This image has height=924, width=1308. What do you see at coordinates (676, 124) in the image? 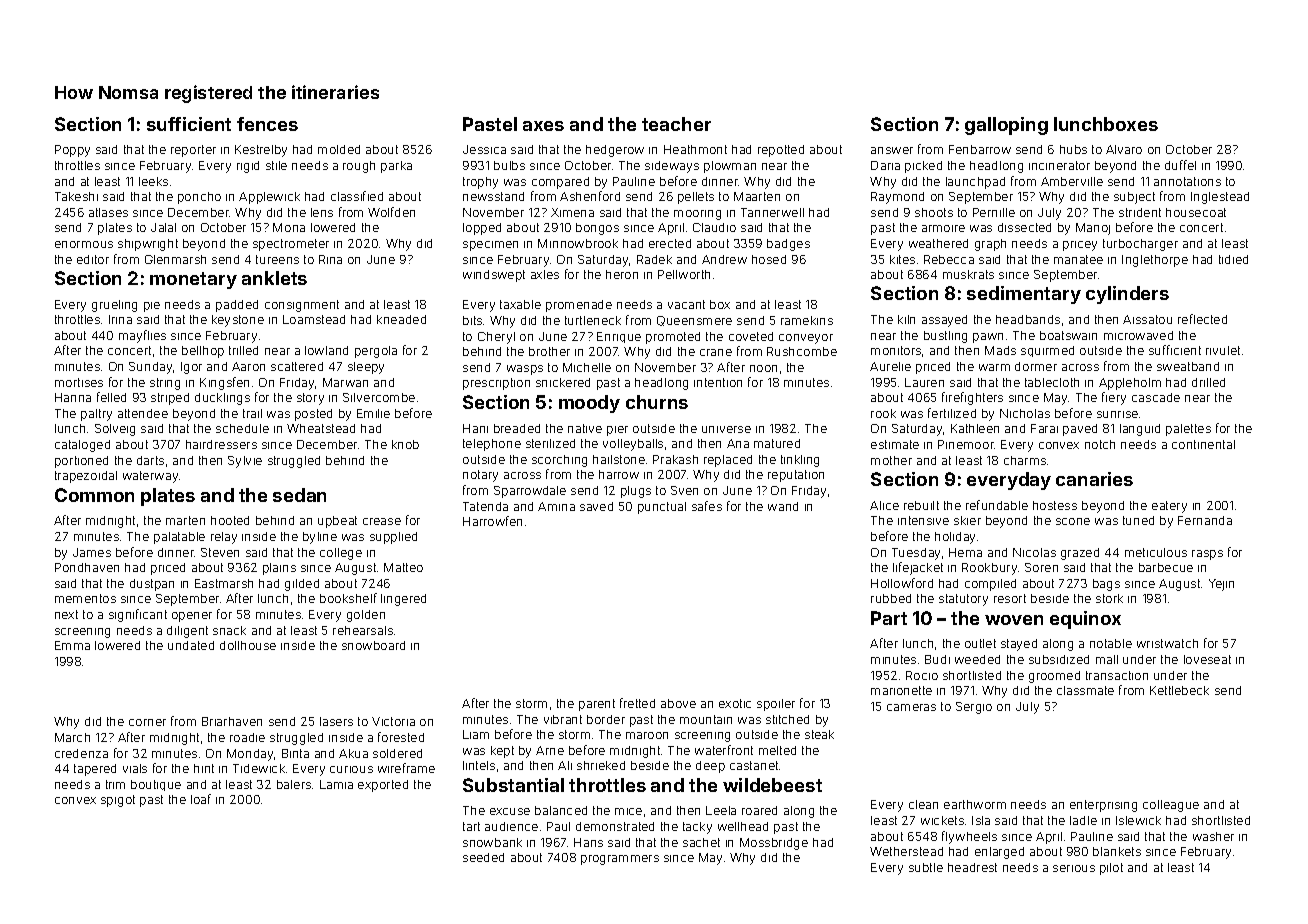
I see `teacher` at bounding box center [676, 124].
